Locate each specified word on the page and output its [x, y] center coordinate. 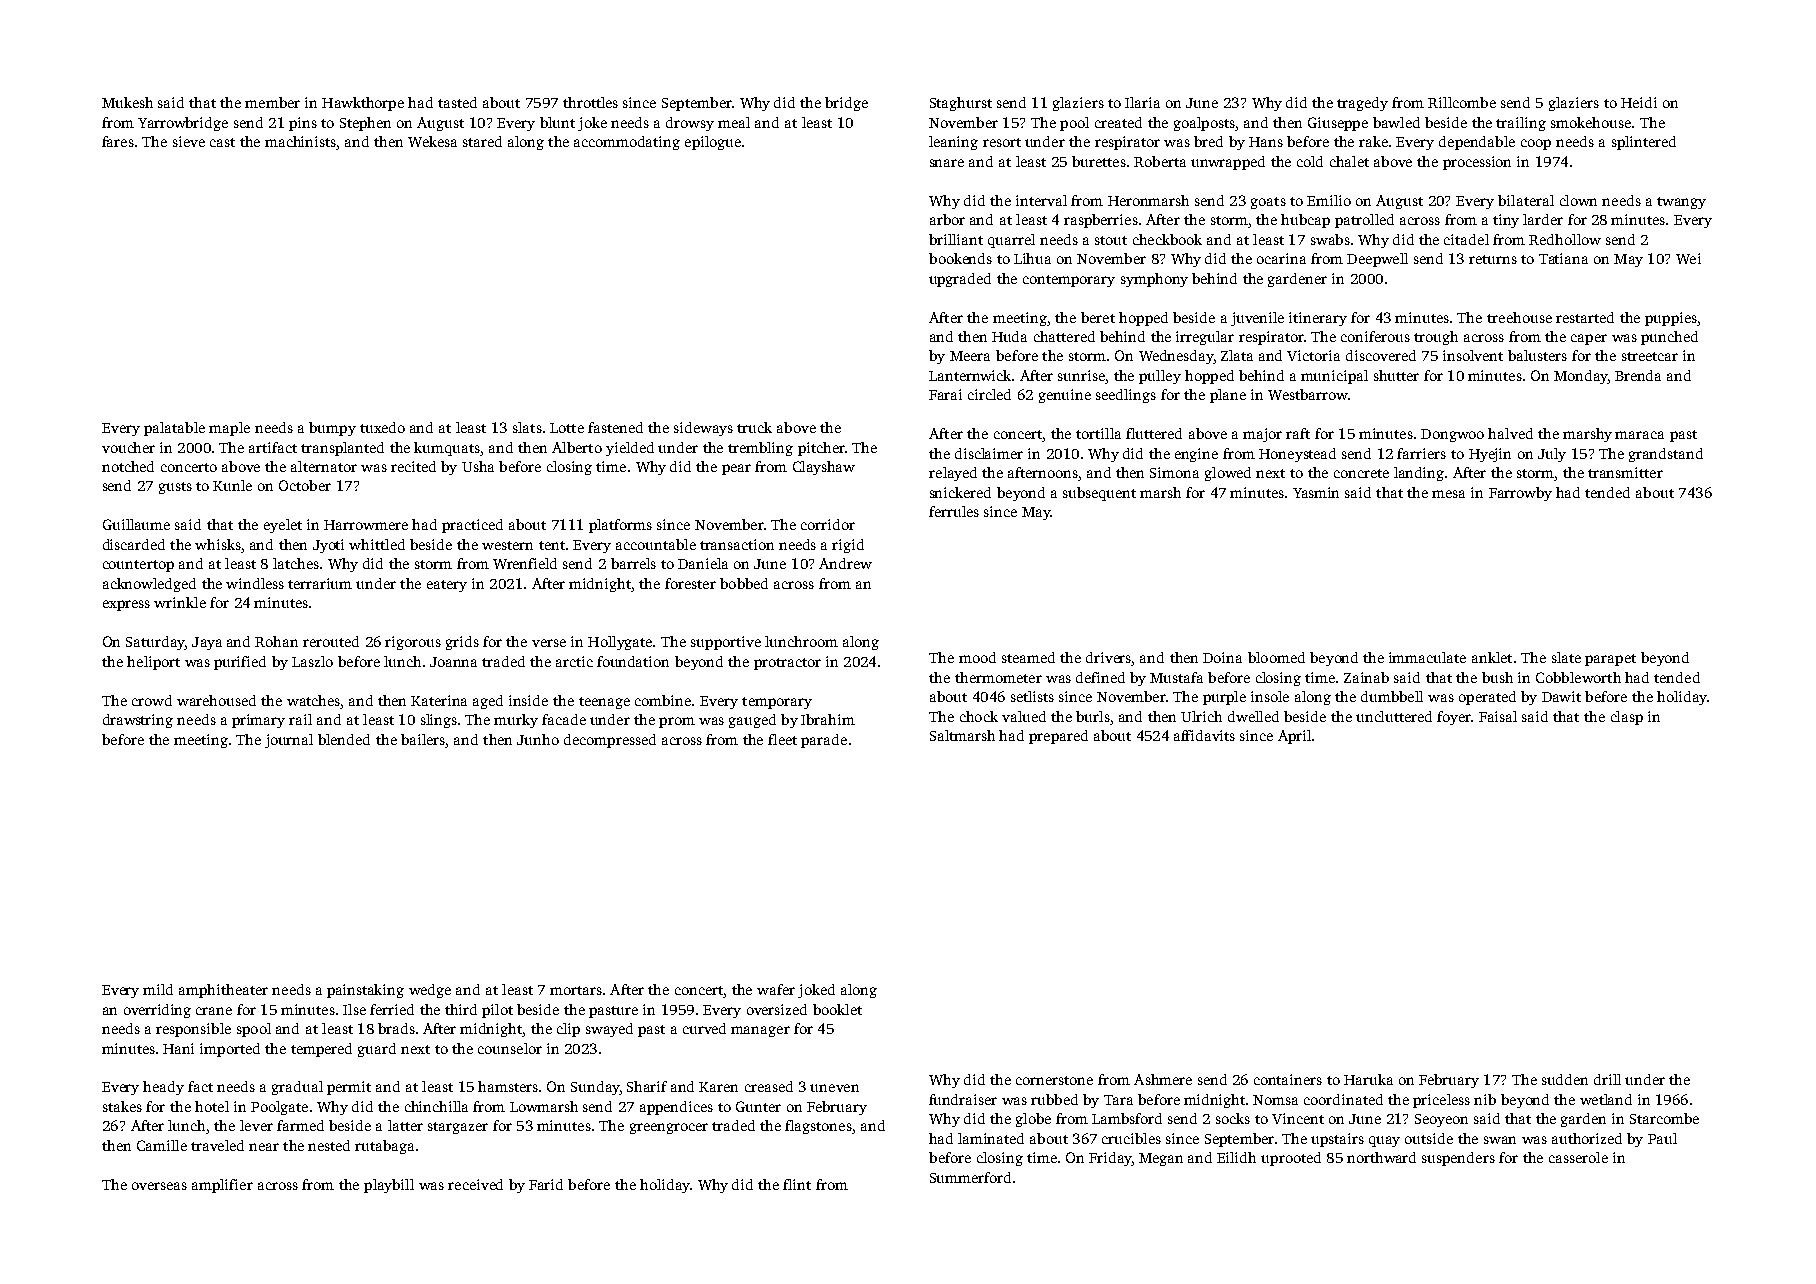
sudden [1565, 1079]
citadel [1466, 239]
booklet [837, 1009]
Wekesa [432, 141]
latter [405, 1125]
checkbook [1167, 239]
